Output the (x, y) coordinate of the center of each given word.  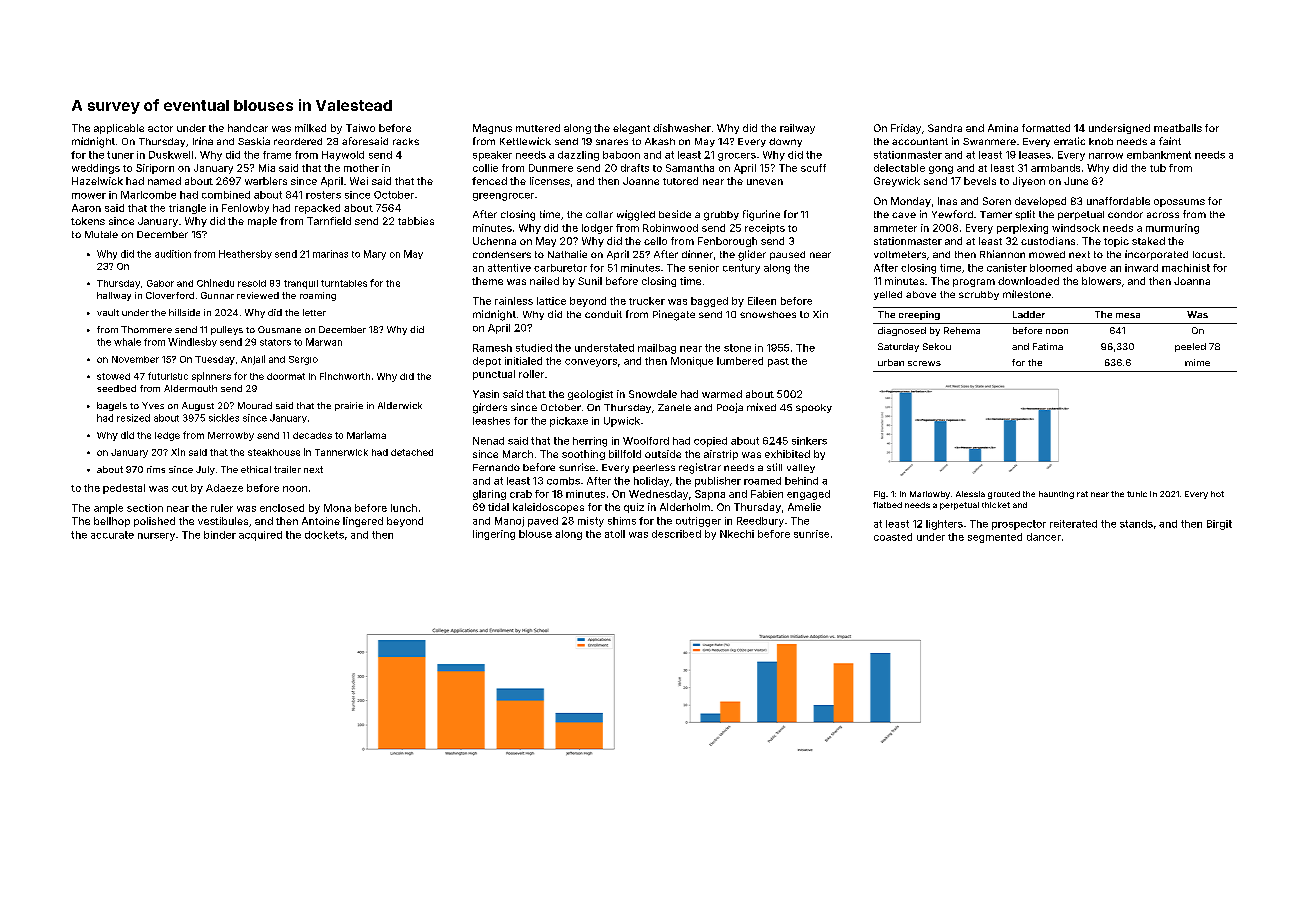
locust (1207, 254)
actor (160, 128)
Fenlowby (245, 209)
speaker (492, 156)
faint (1170, 141)
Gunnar (217, 295)
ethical (256, 469)
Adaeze (224, 488)
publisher (718, 482)
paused (787, 255)
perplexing (1022, 229)
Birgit (1219, 525)
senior (704, 268)
